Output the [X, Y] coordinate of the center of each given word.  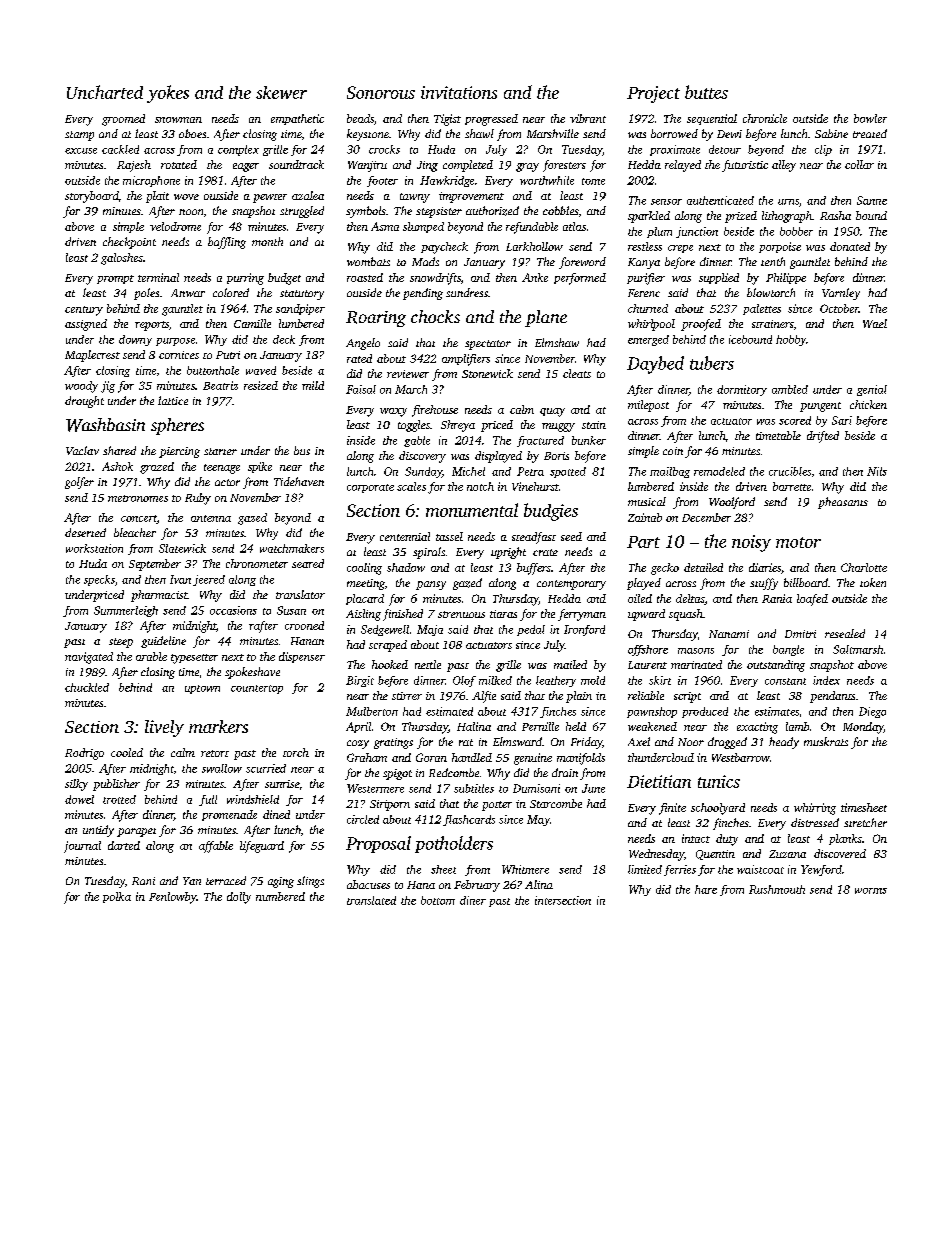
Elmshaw [557, 342]
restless [645, 246]
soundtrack [296, 164]
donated [850, 246]
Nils [877, 471]
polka [117, 897]
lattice [173, 400]
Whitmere [525, 869]
